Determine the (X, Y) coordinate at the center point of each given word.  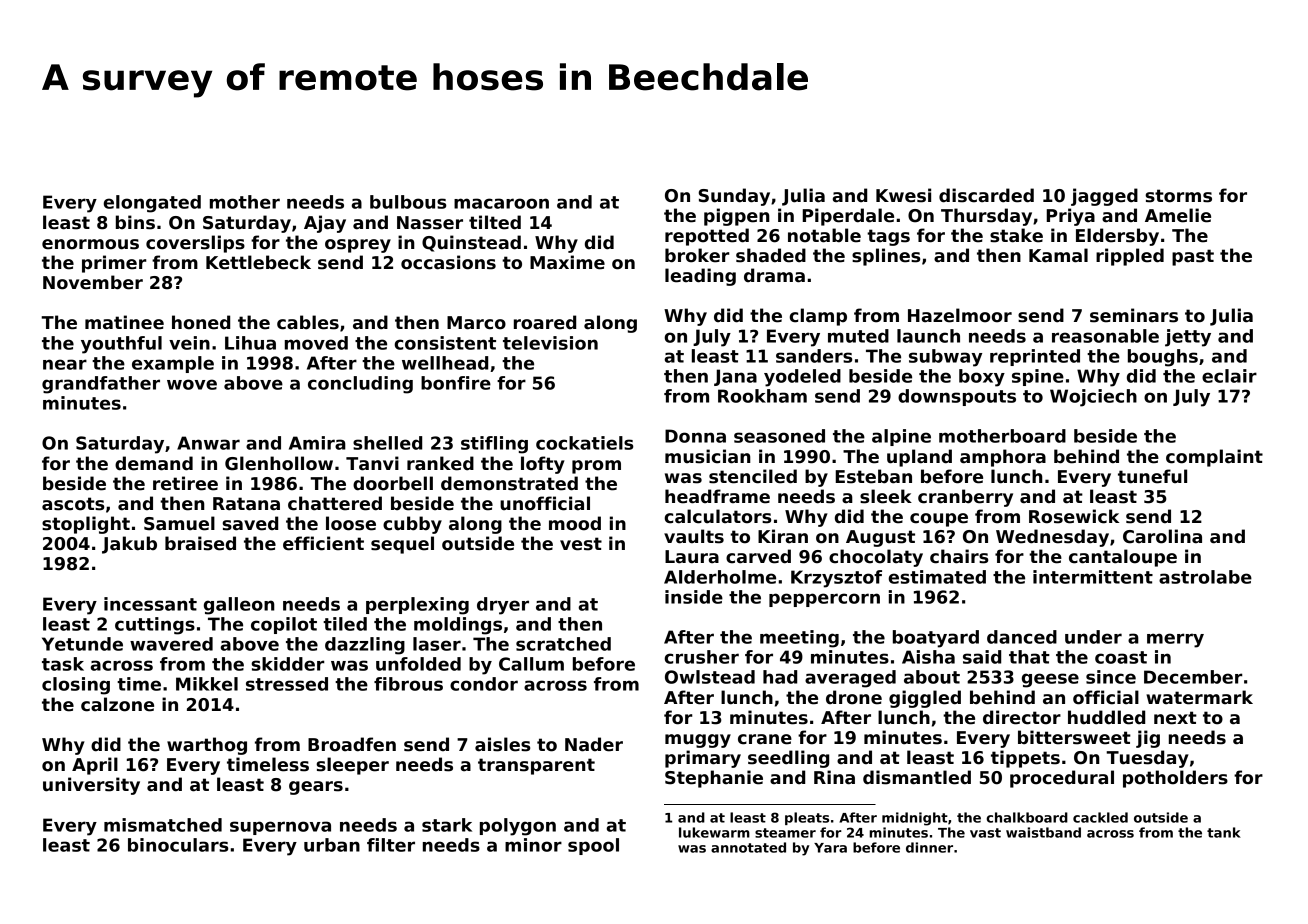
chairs (959, 556)
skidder (287, 664)
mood (575, 523)
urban (332, 845)
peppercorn (824, 600)
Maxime (567, 262)
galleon (239, 606)
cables (308, 322)
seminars (1134, 315)
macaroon (501, 203)
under (1093, 637)
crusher (701, 657)
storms (1178, 196)
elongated (152, 204)
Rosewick (1074, 516)
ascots (73, 504)
